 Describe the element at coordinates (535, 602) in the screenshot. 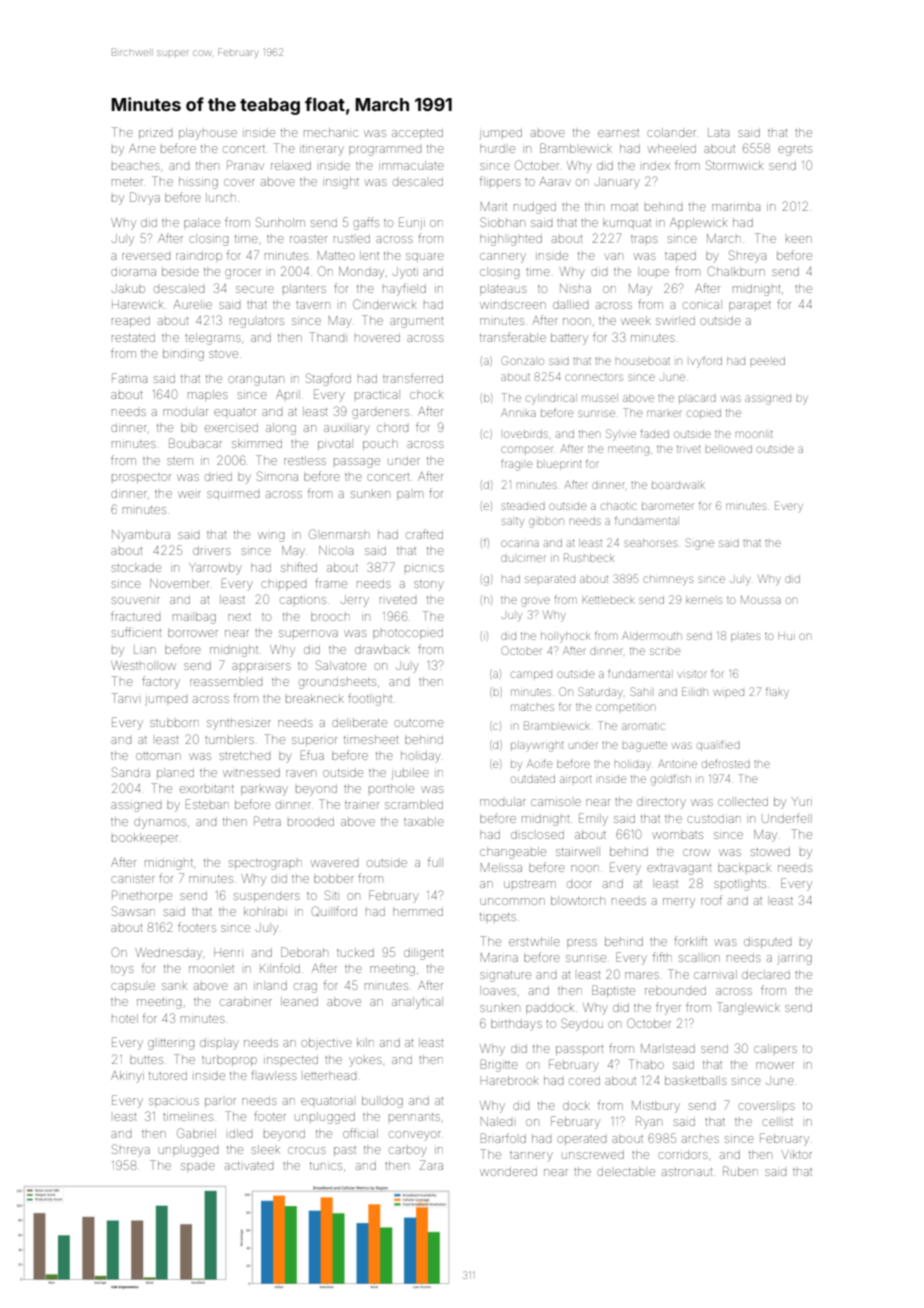

I see `grove` at that location.
